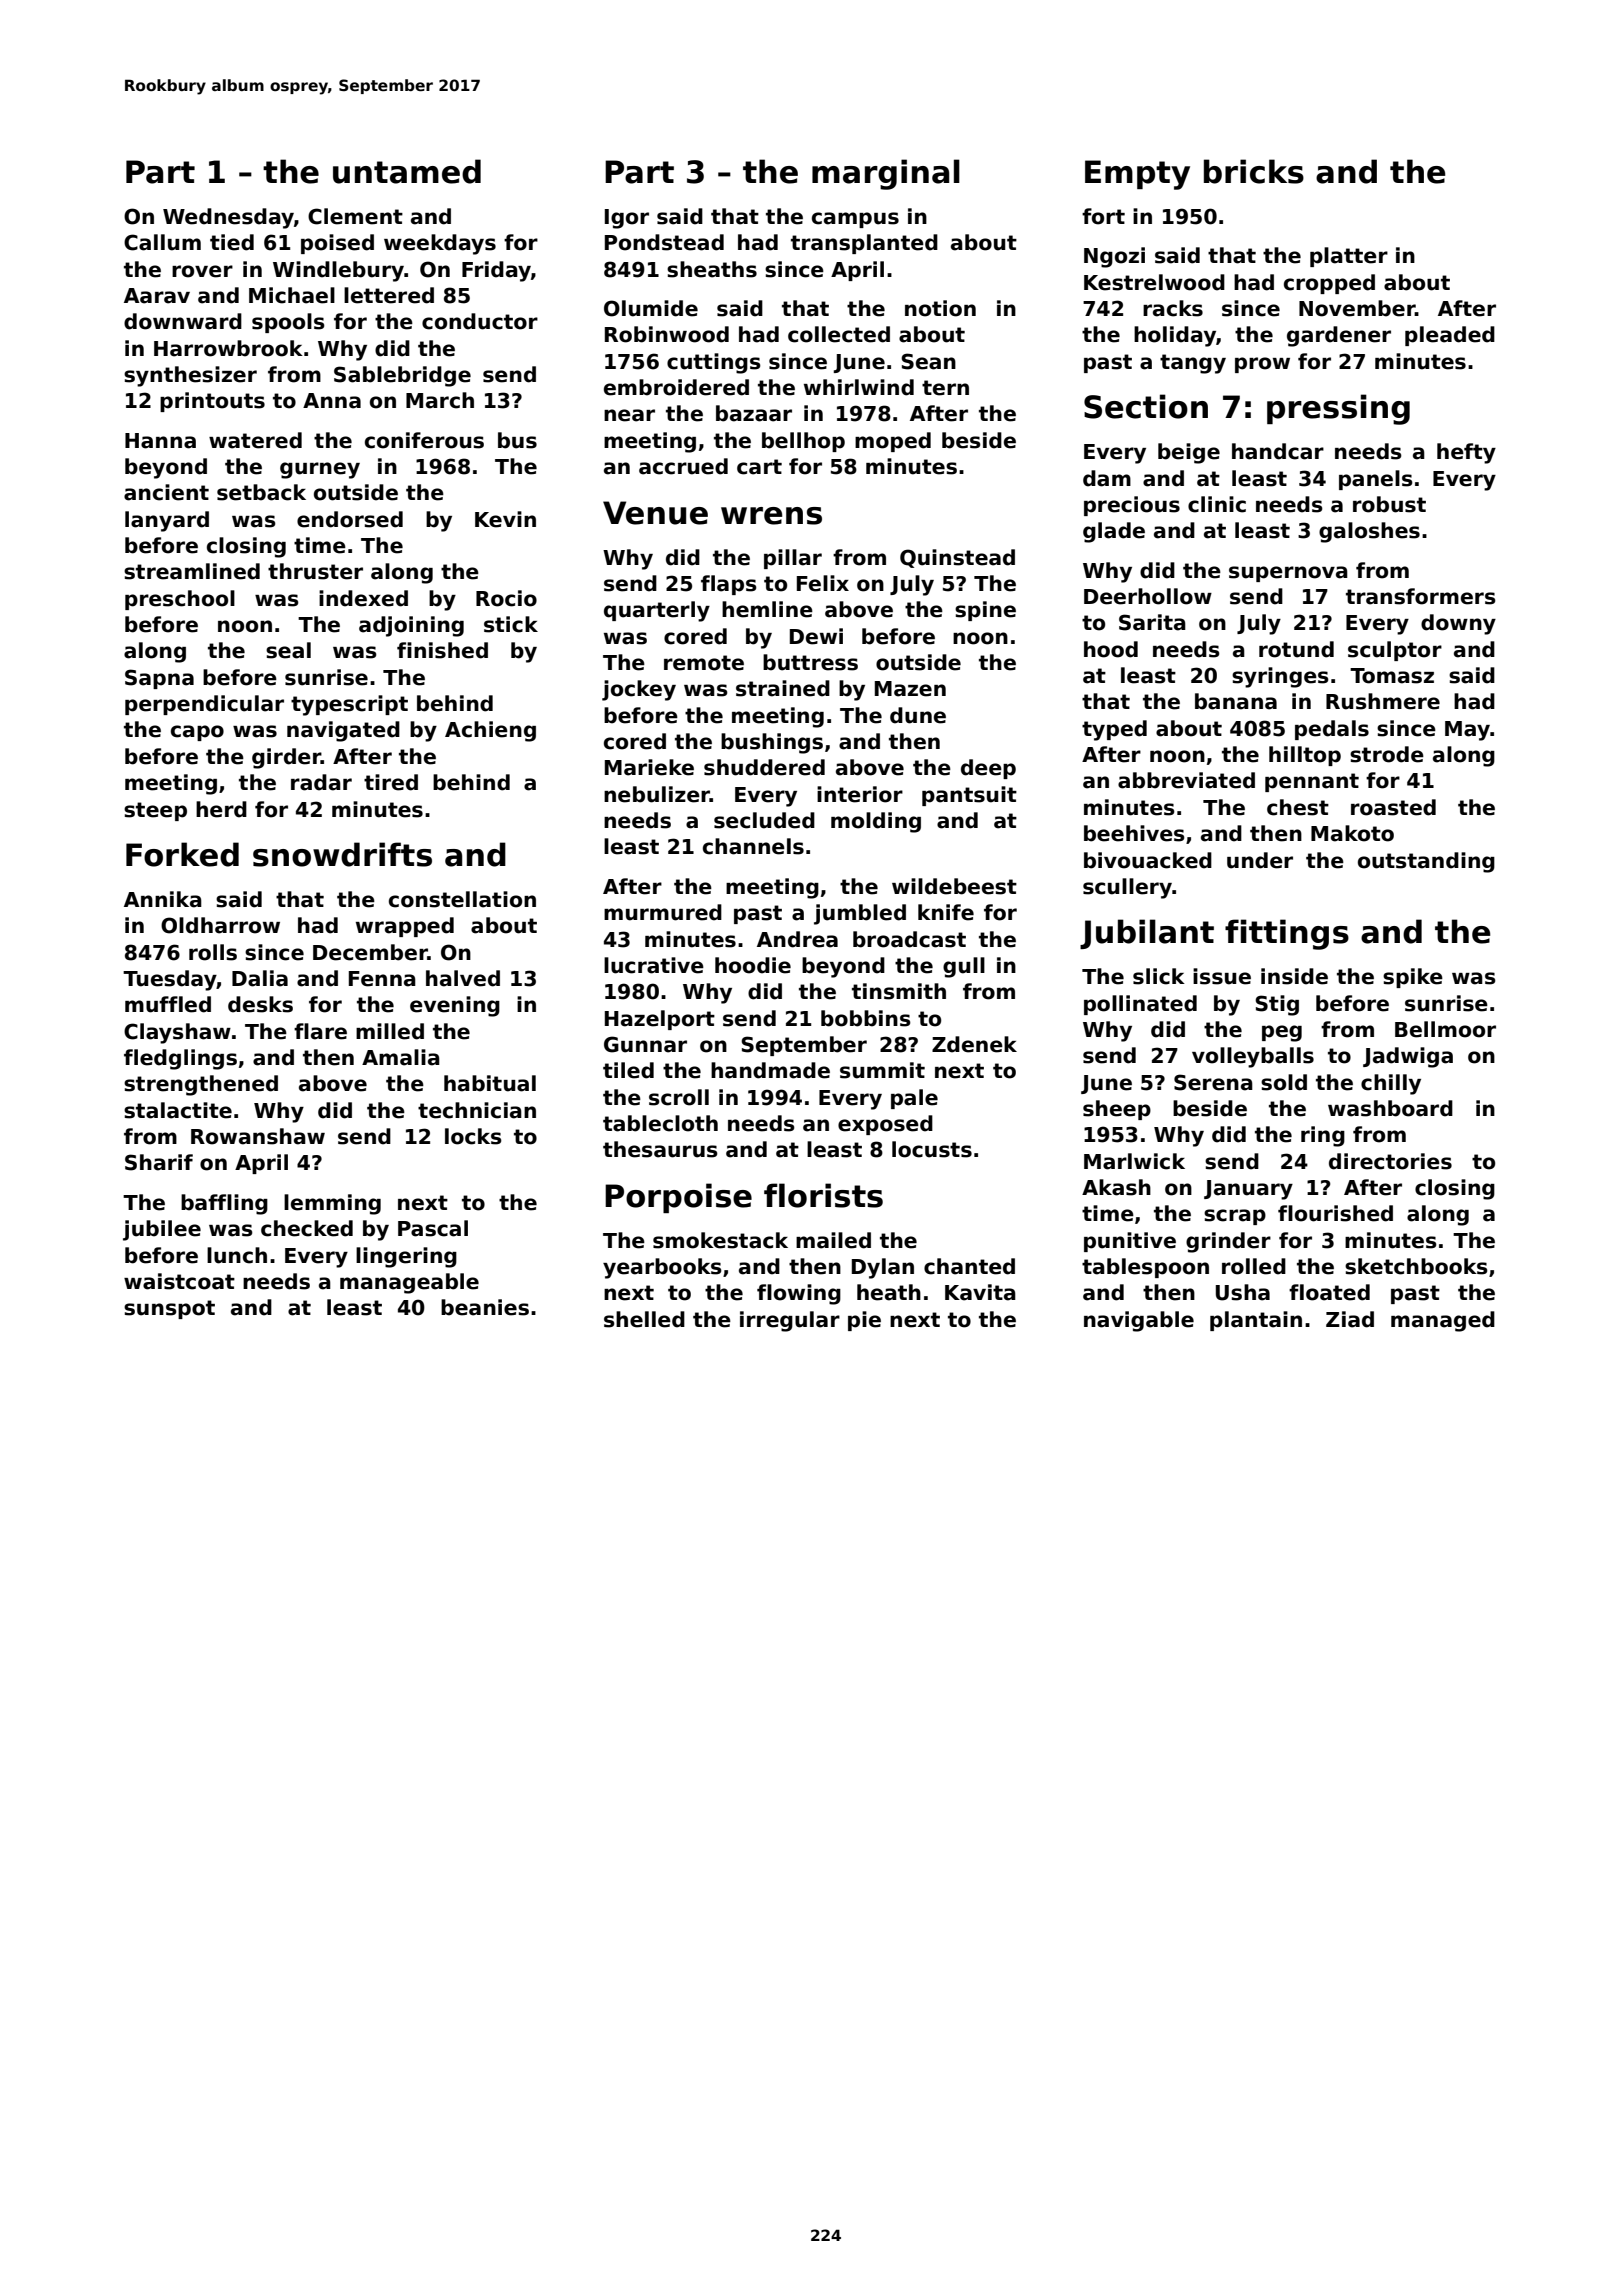 This screenshot has height=2292, width=1620. I want to click on Bellmoor, so click(1445, 1029).
